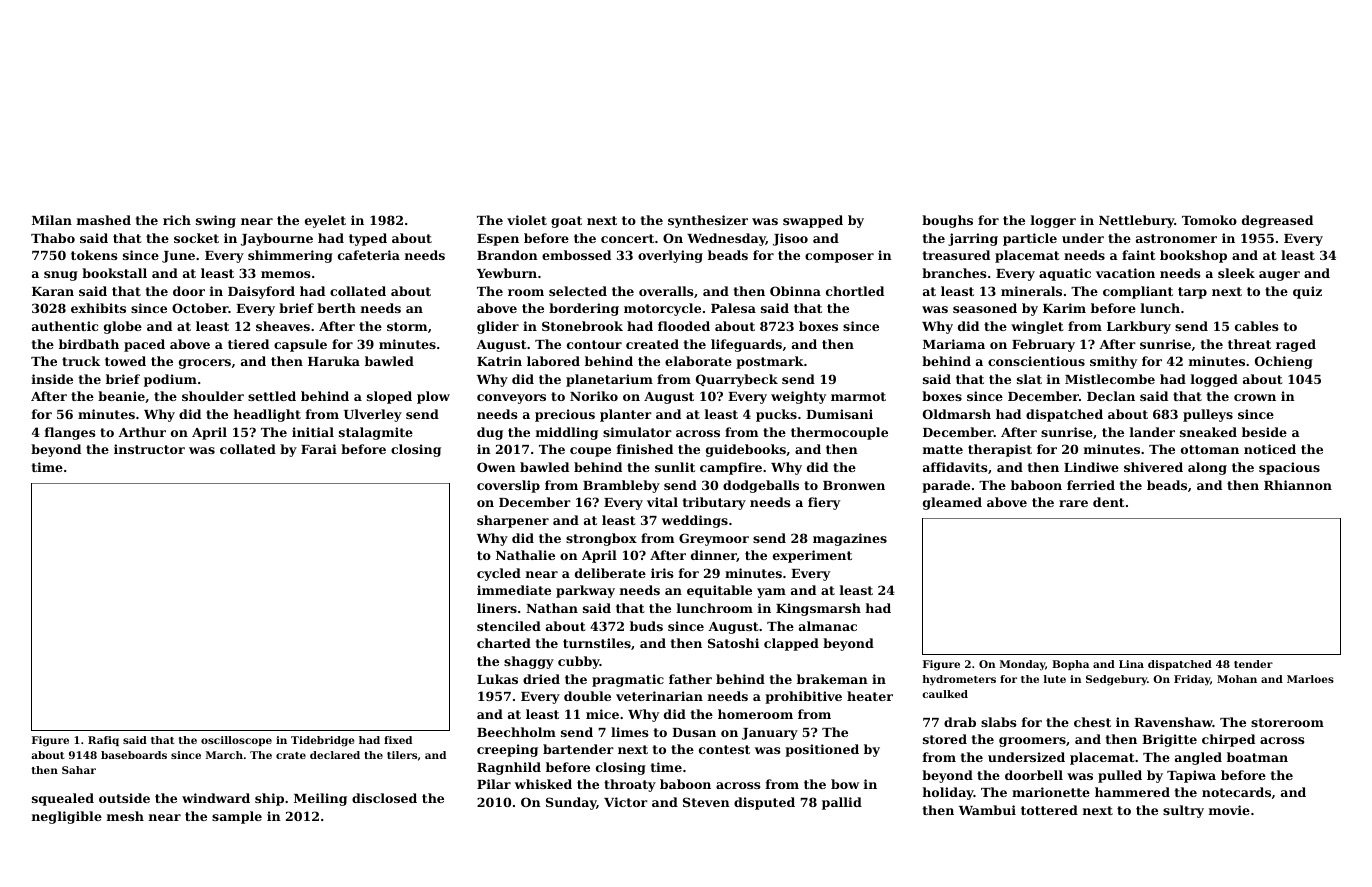  I want to click on sultry, so click(1183, 811).
